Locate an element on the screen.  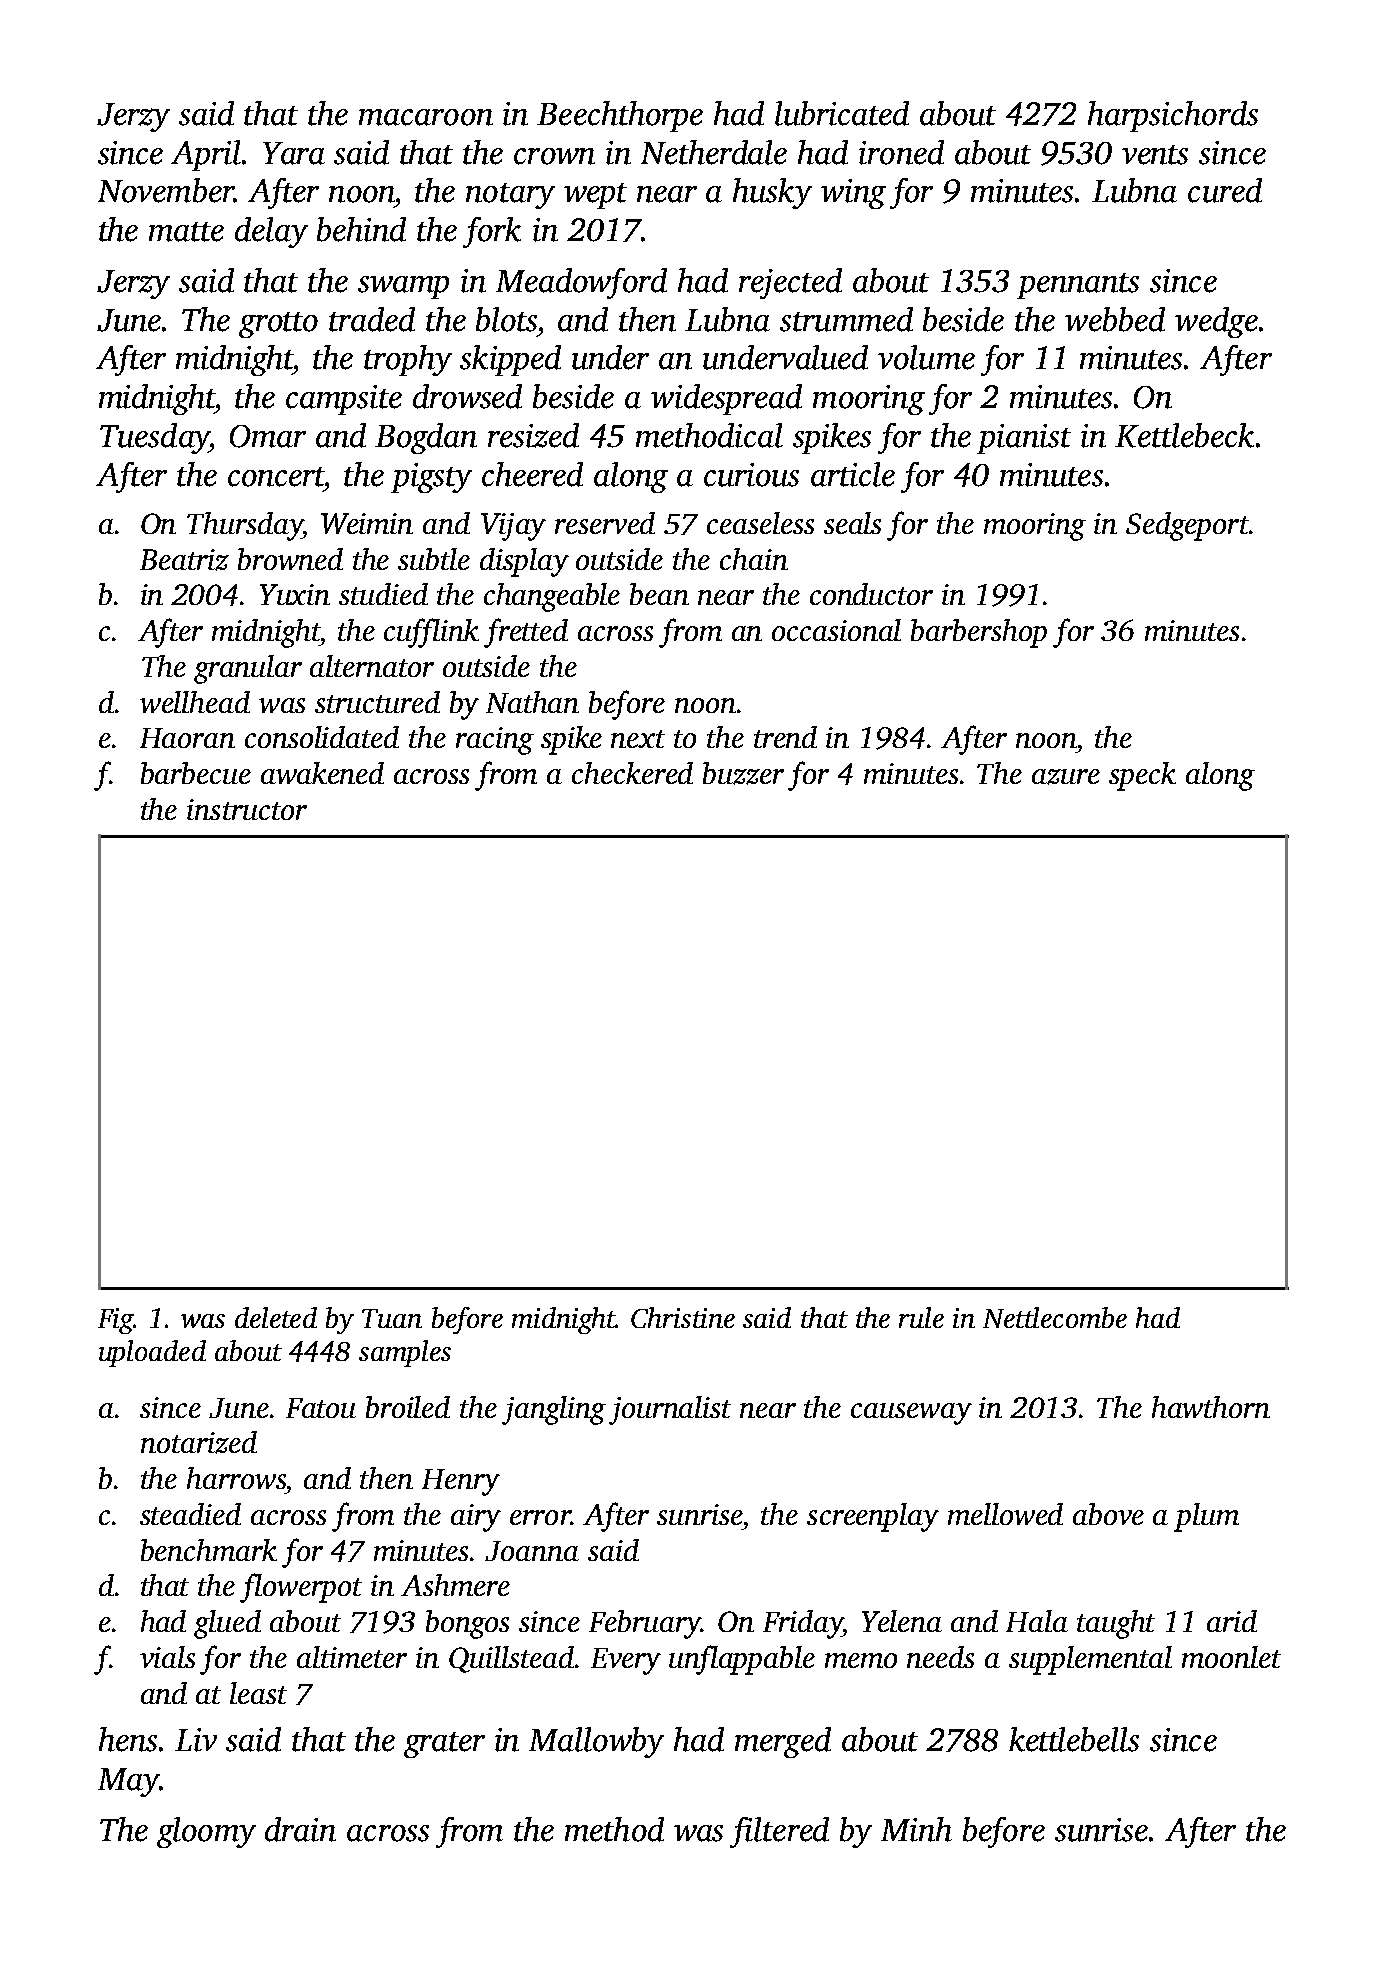
Christine is located at coordinates (683, 1317).
